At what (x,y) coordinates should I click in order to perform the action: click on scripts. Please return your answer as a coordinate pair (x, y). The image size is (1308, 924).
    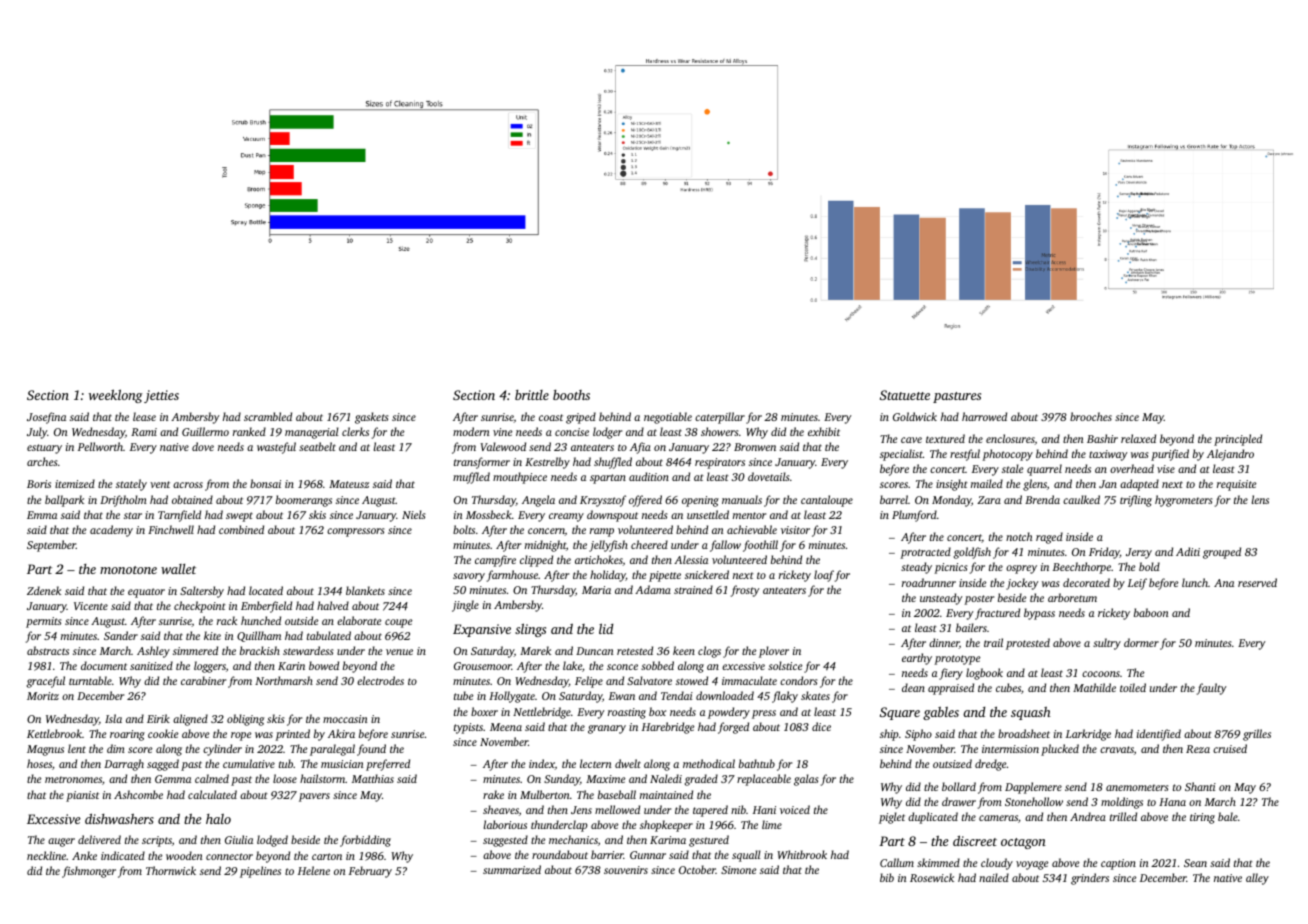
    Looking at the image, I should click on (157, 841).
